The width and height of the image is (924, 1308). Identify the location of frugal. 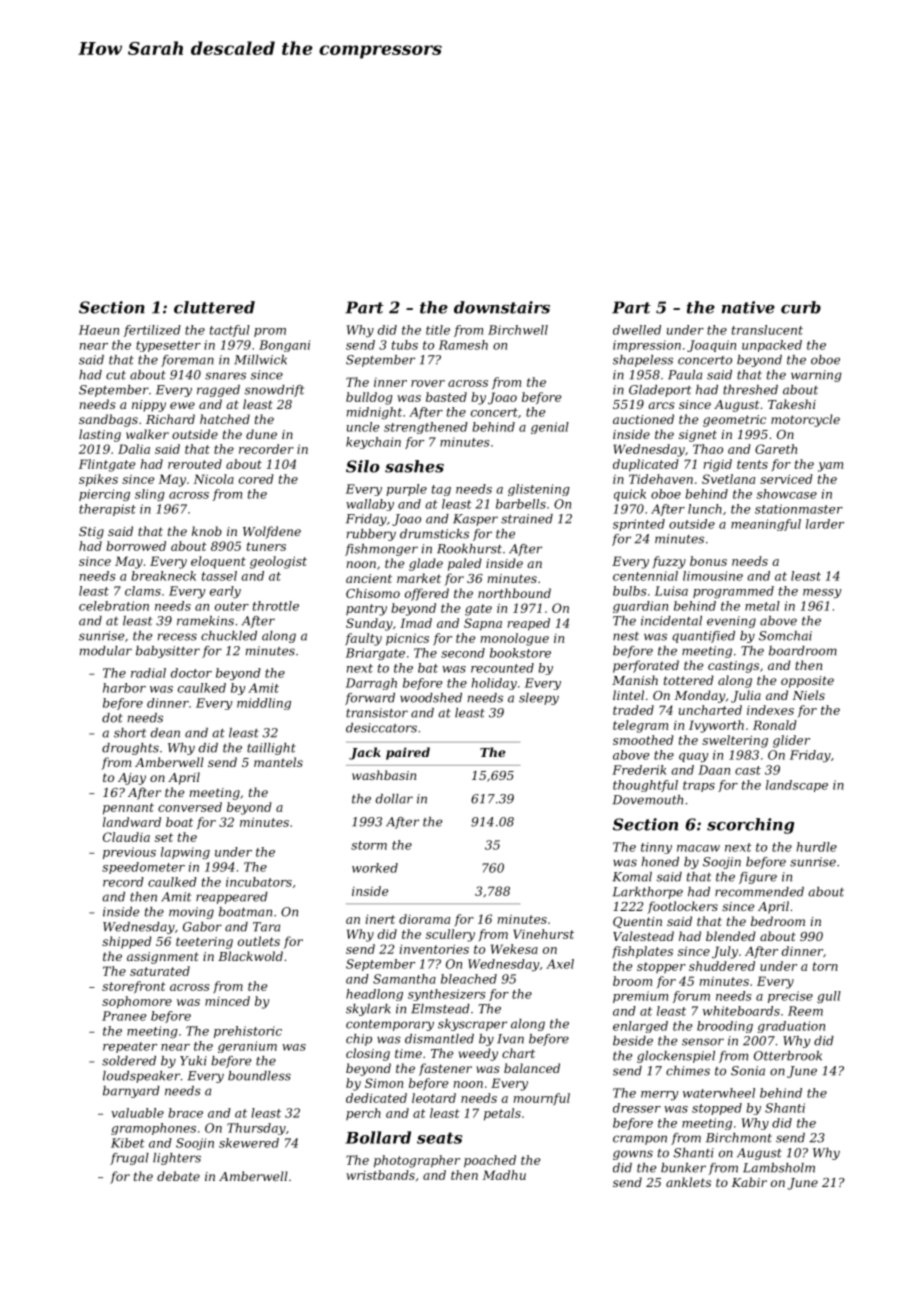
(129, 1159).
